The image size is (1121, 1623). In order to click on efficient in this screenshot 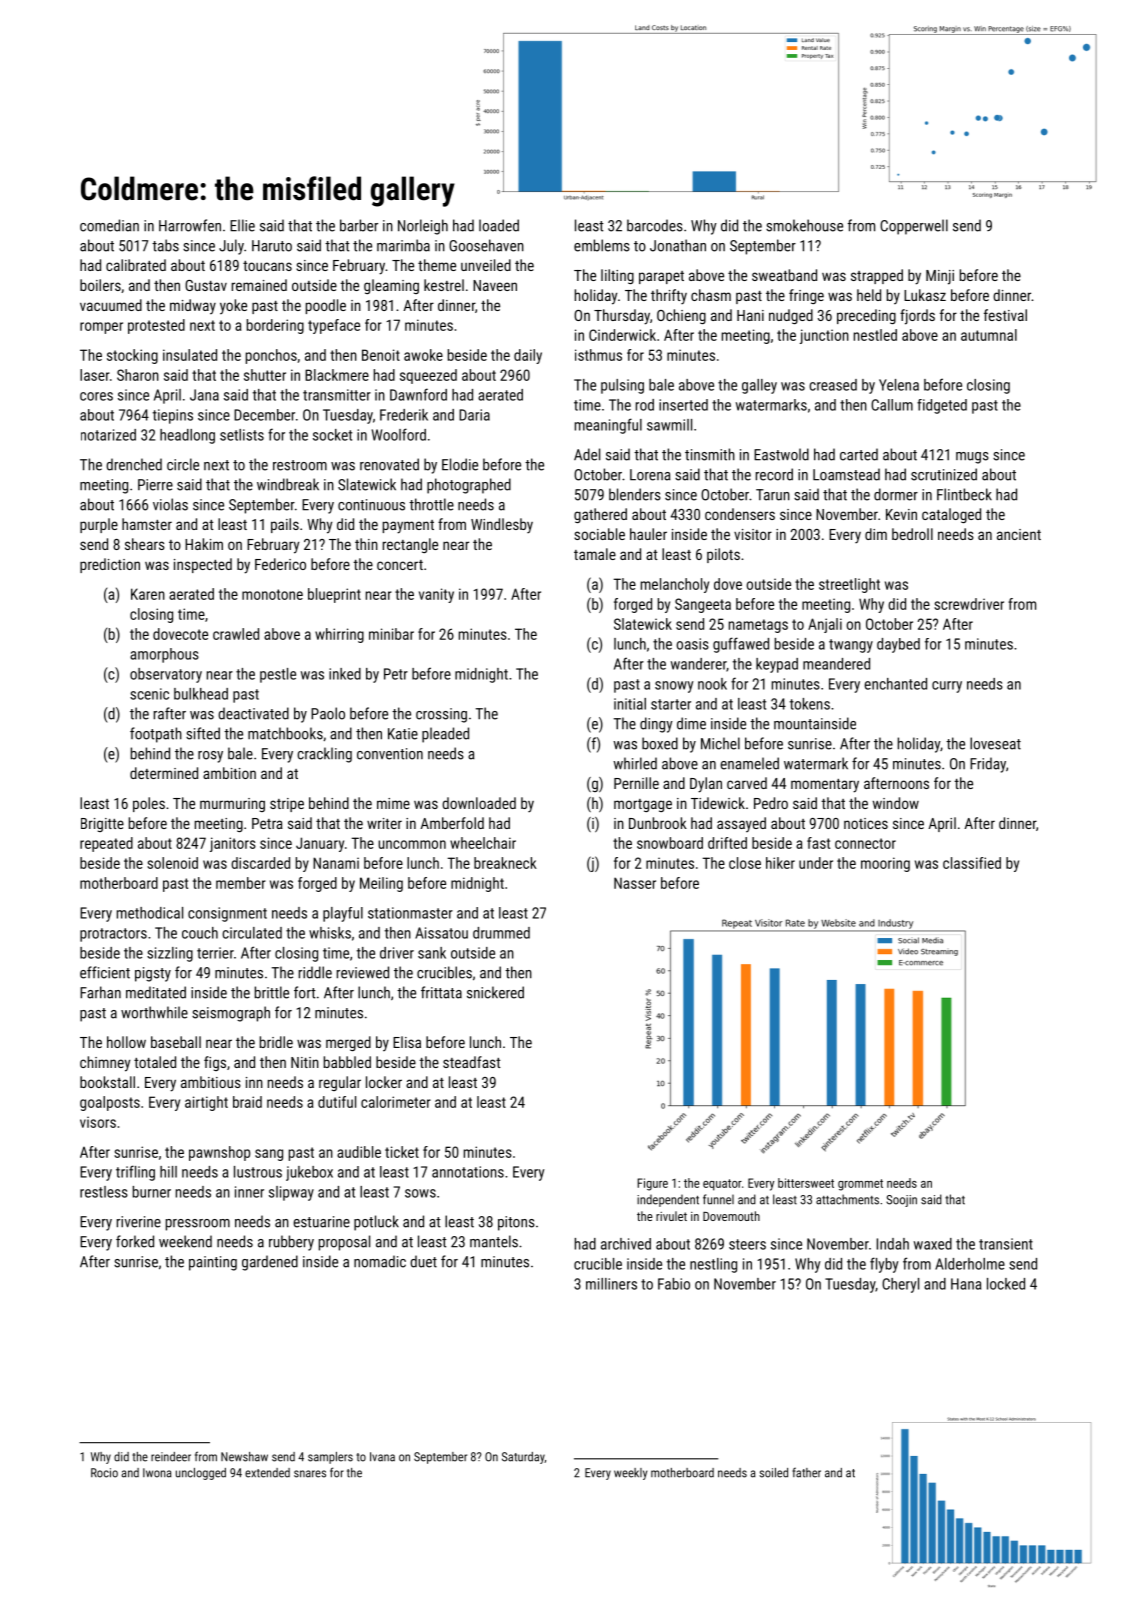, I will do `click(105, 972)`.
